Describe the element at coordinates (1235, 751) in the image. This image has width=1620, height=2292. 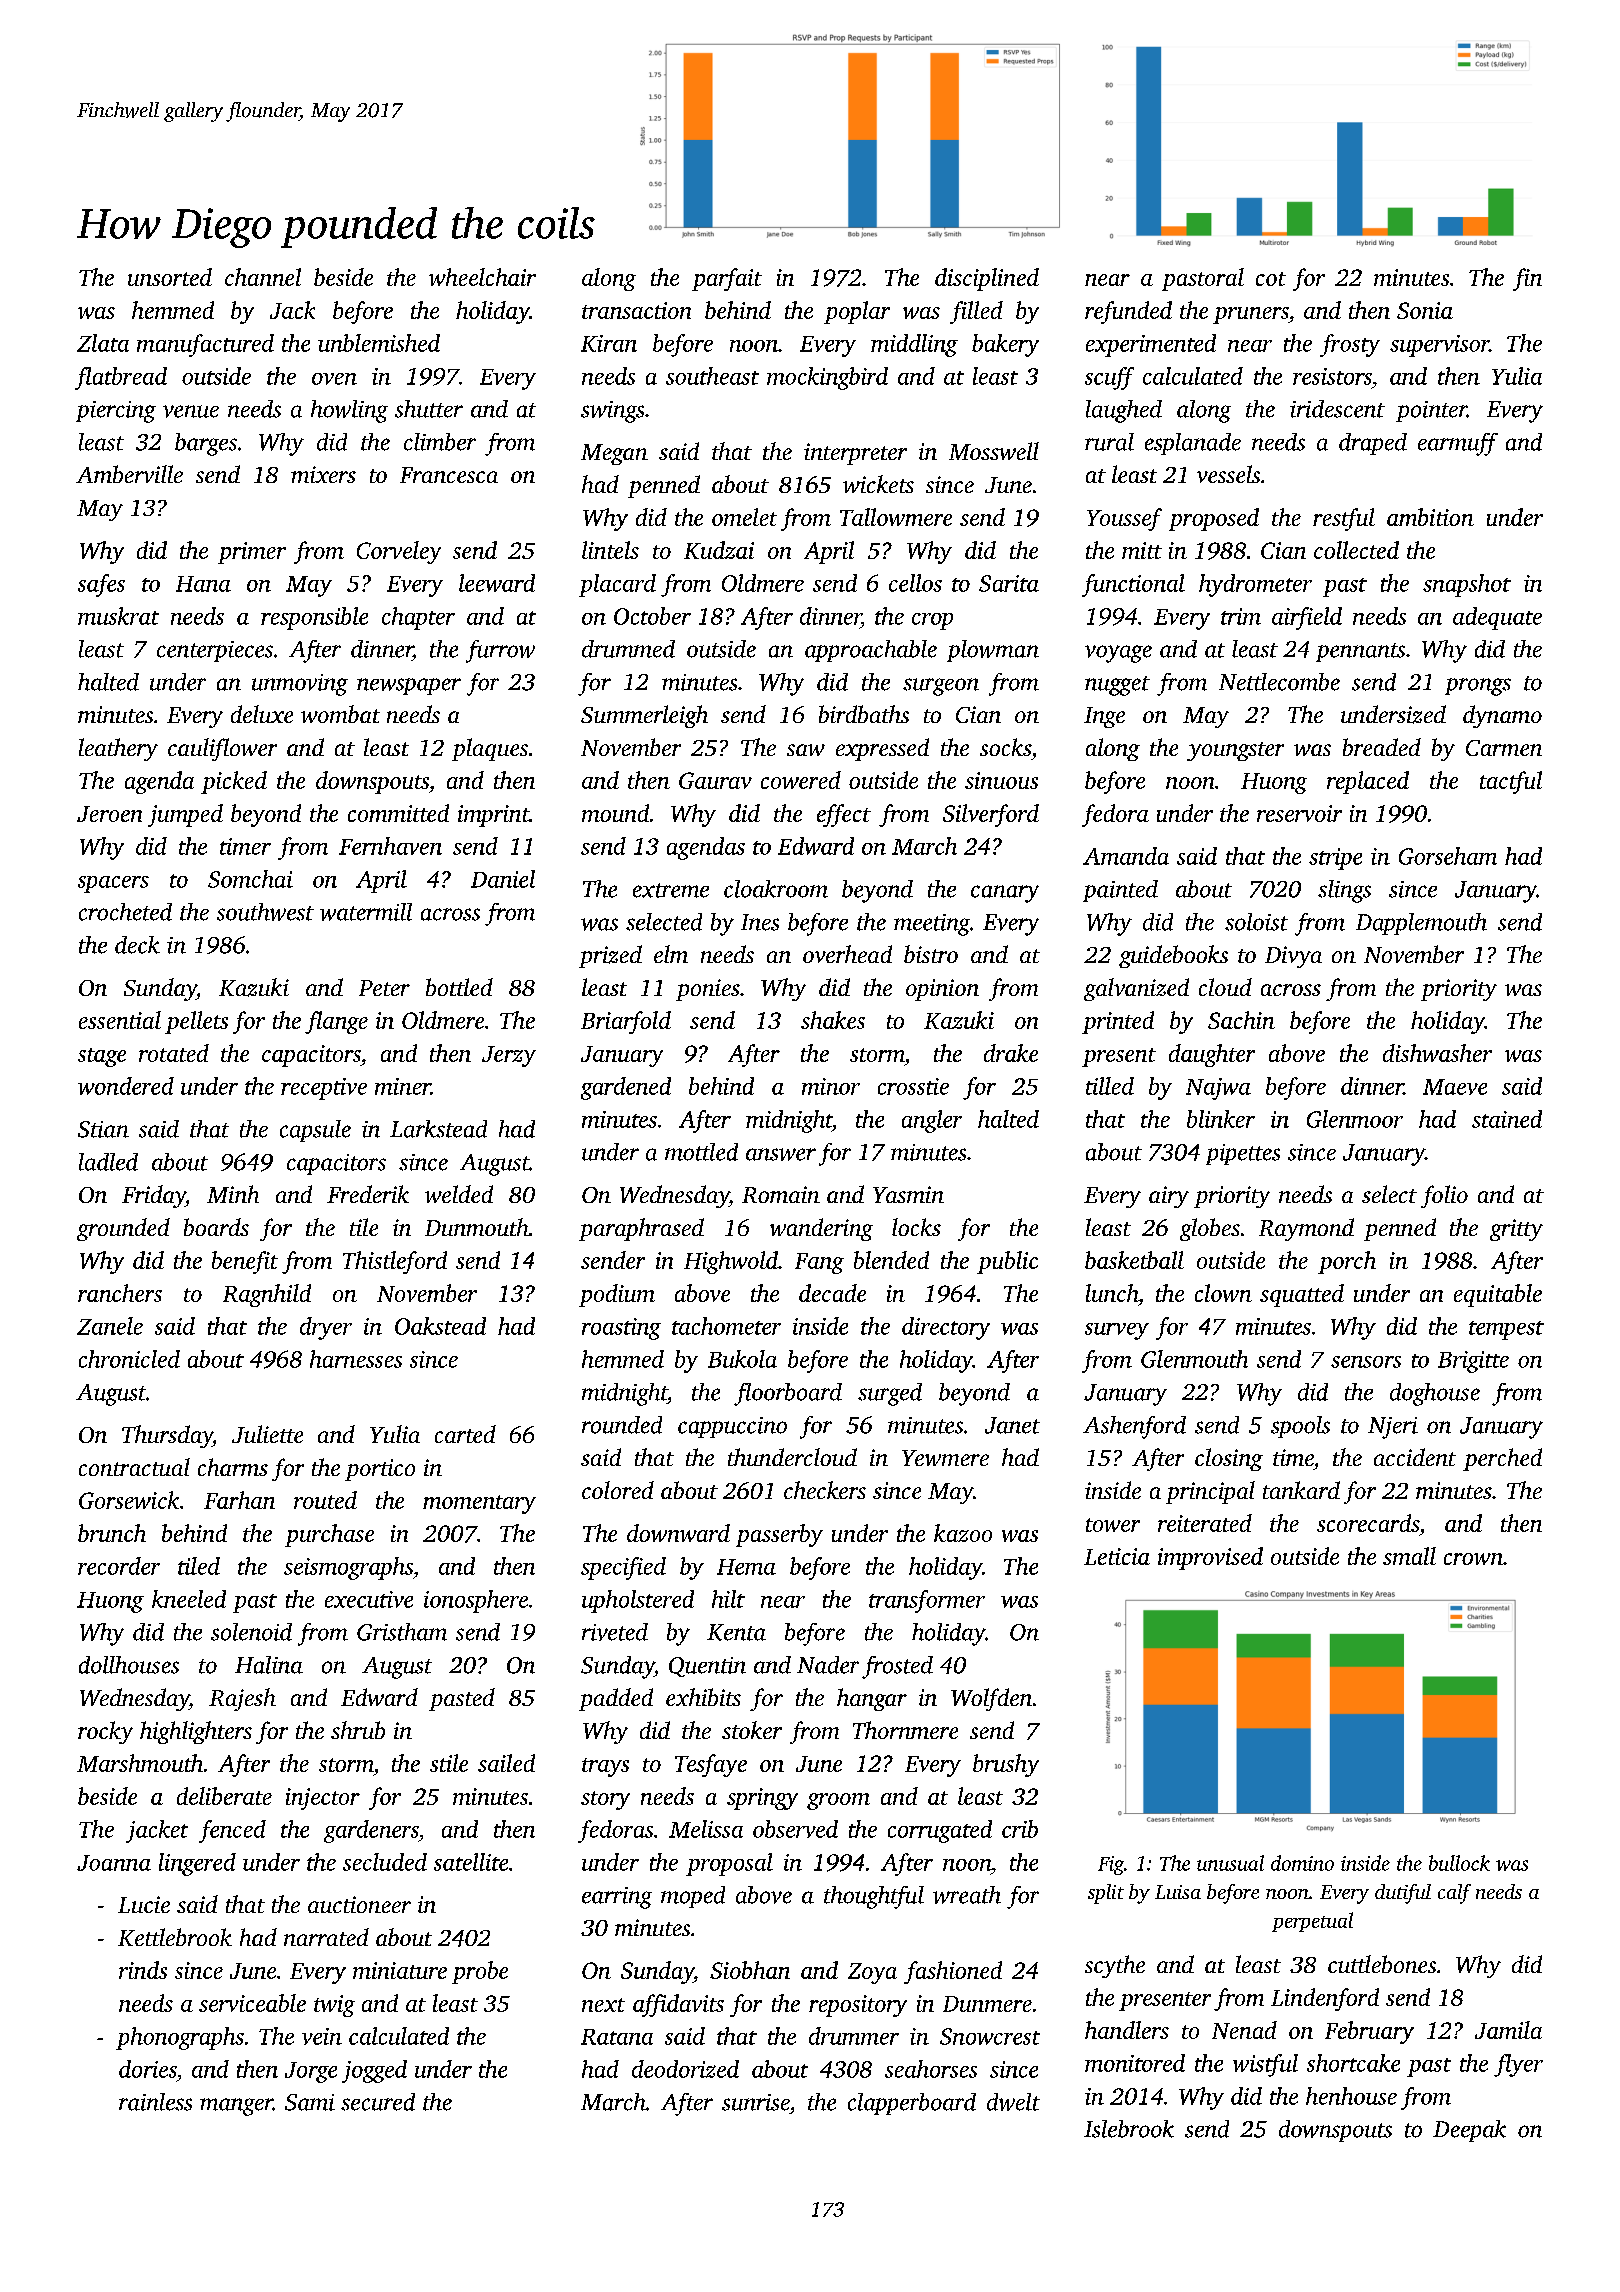
I see `youngster` at that location.
